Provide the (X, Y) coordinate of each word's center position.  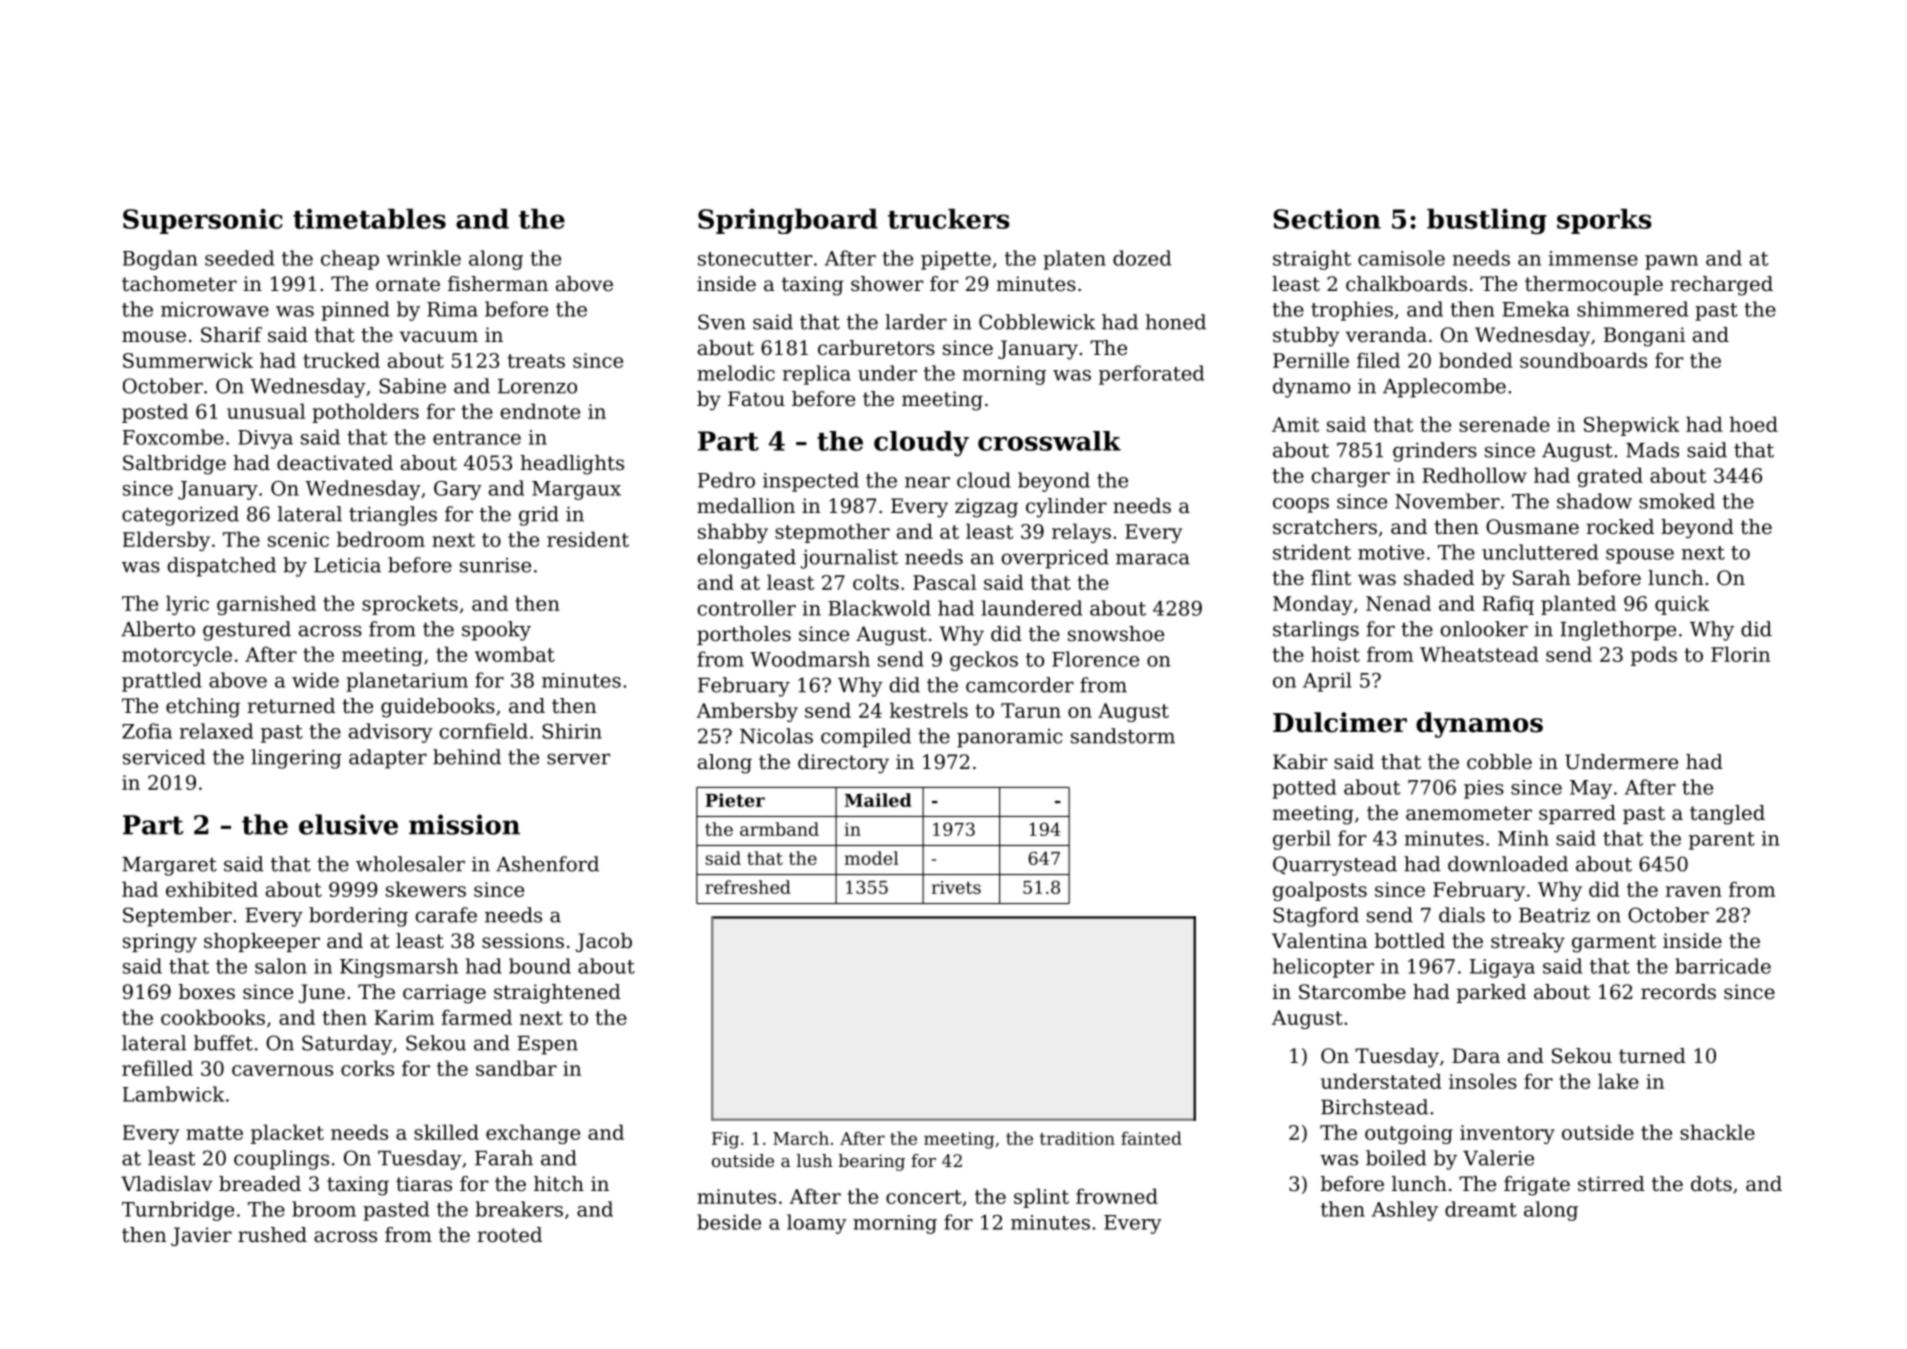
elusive (348, 824)
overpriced (1055, 559)
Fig (725, 1140)
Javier (201, 1236)
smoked (1677, 501)
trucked (341, 360)
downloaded (1508, 864)
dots (1711, 1184)
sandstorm (1123, 736)
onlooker (1484, 629)
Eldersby (166, 541)
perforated (1151, 375)
